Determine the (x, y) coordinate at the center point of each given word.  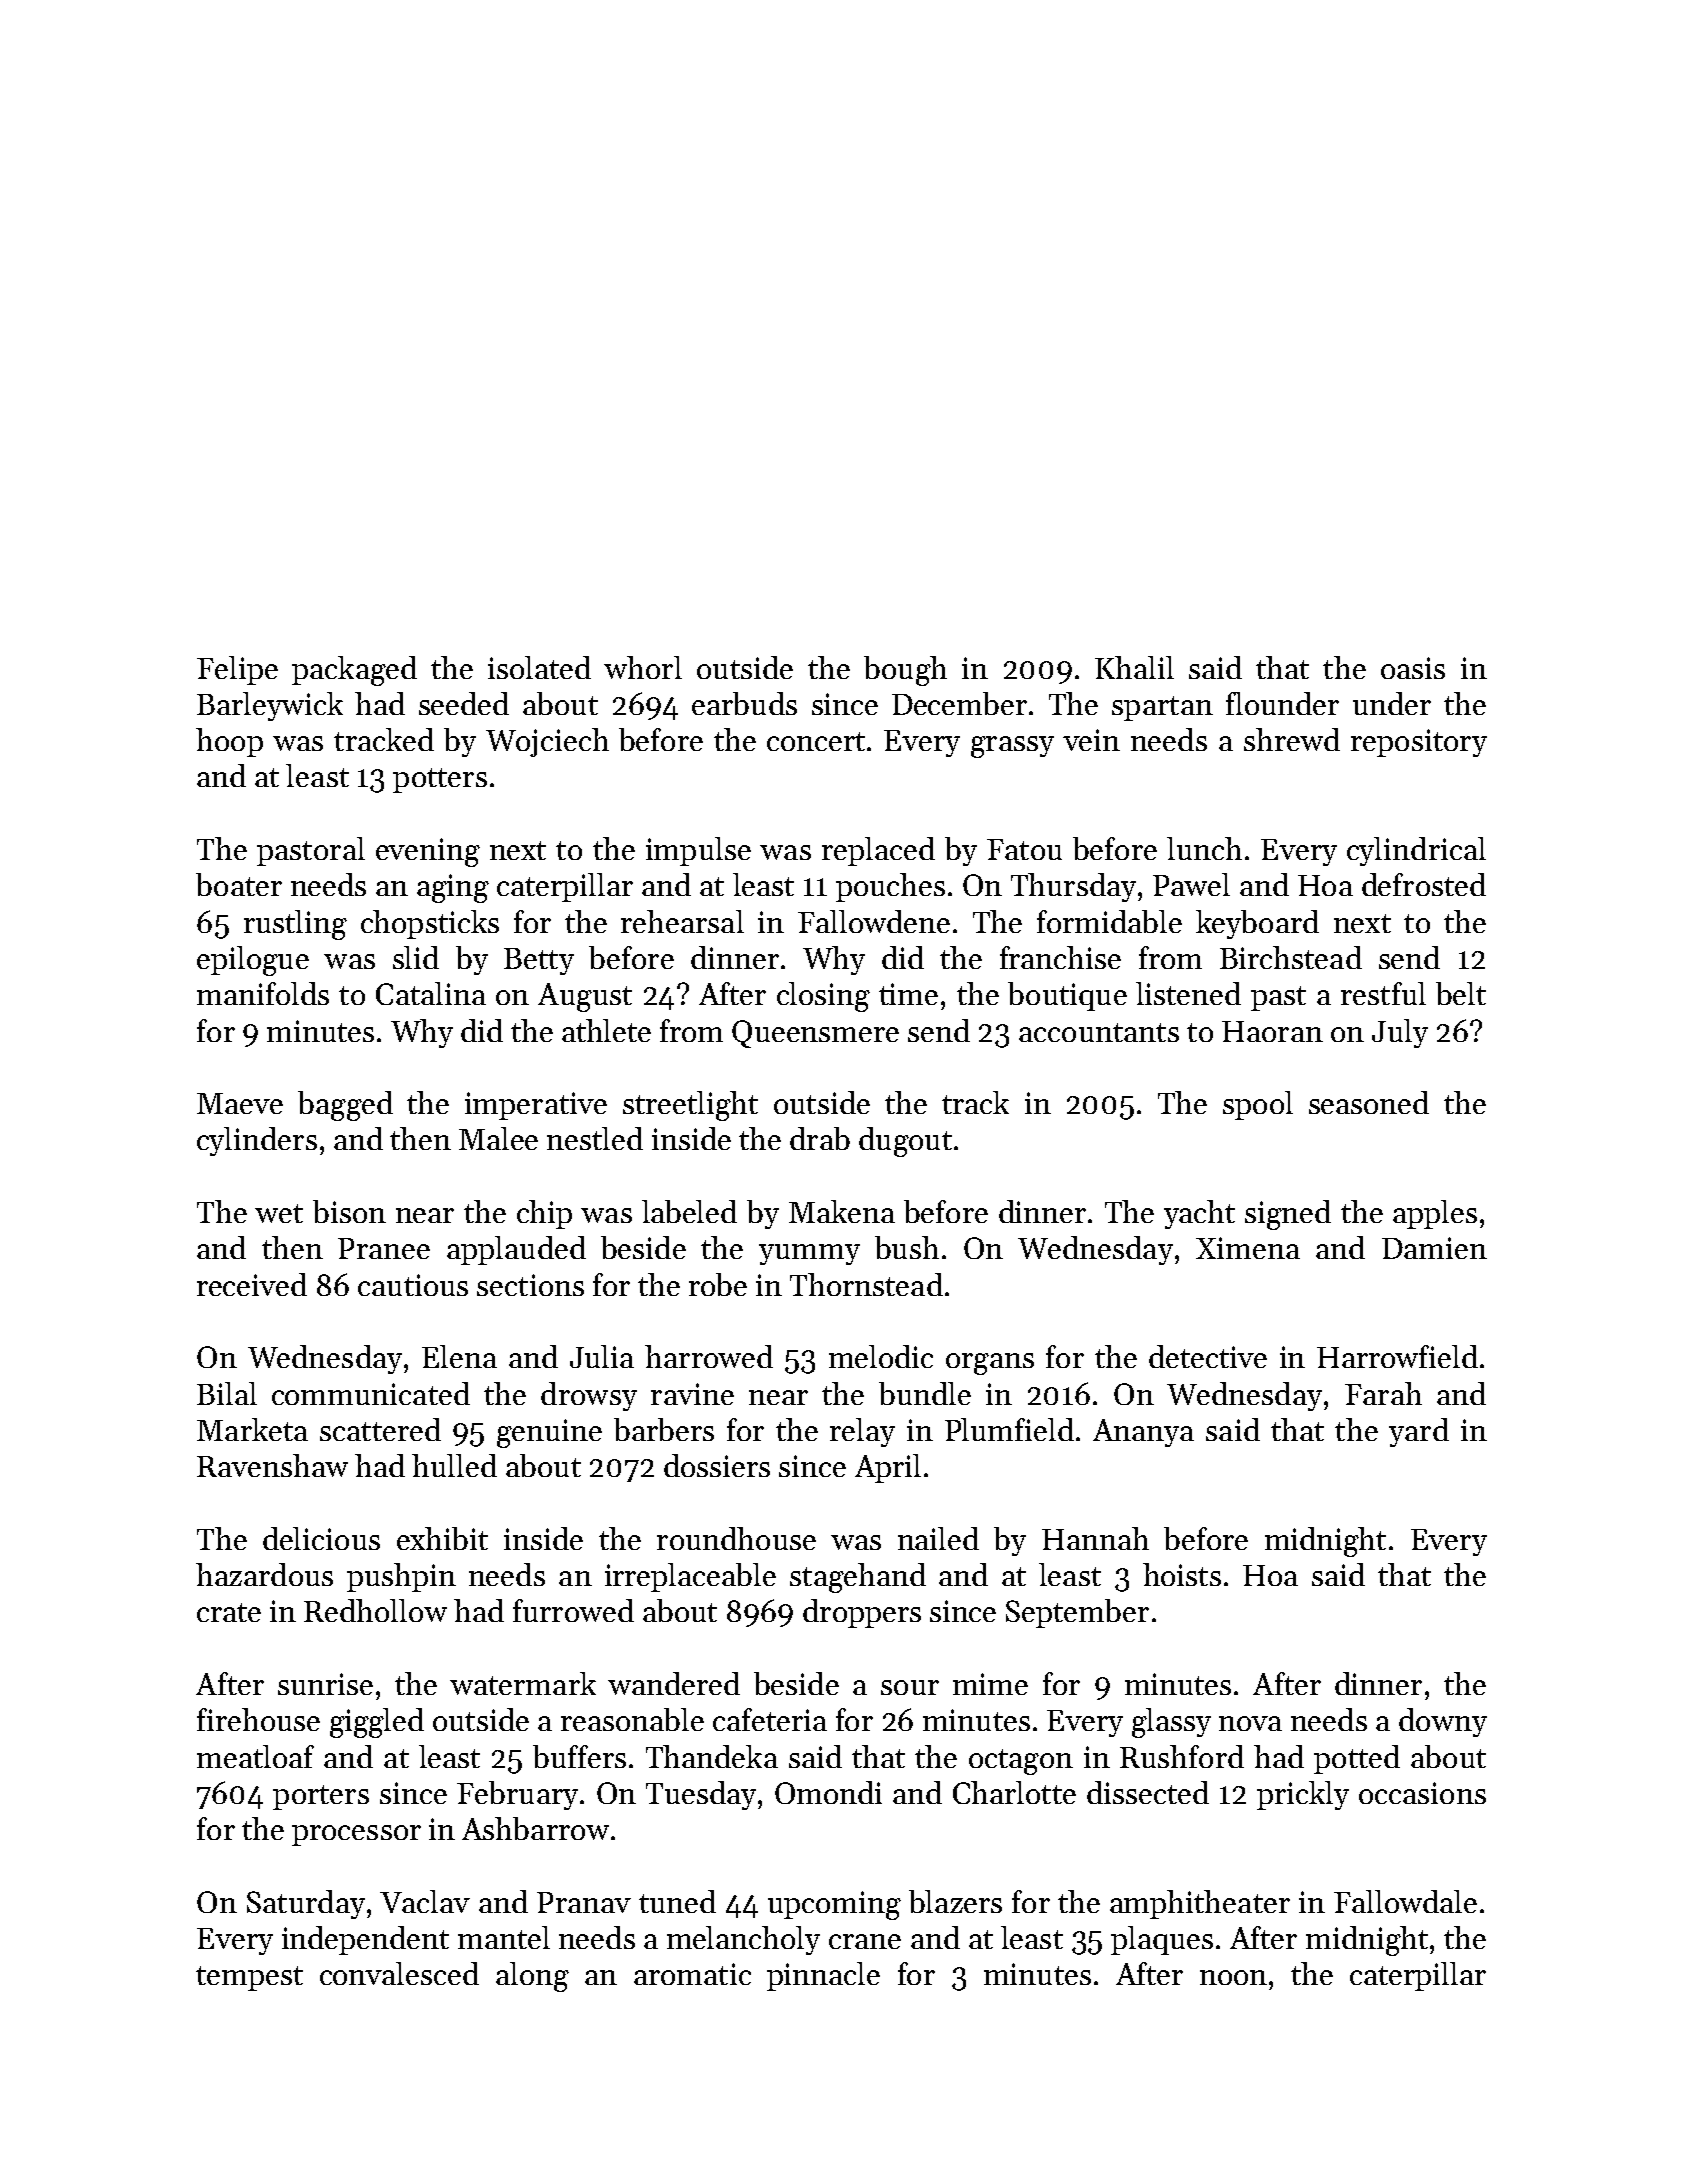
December (959, 703)
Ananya (1143, 1433)
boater (239, 884)
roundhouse (736, 1538)
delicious (321, 1538)
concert (816, 741)
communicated (371, 1393)
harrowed (709, 1356)
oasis (1413, 668)
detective (1208, 1356)
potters (440, 780)
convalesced (399, 1973)
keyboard (1257, 924)
